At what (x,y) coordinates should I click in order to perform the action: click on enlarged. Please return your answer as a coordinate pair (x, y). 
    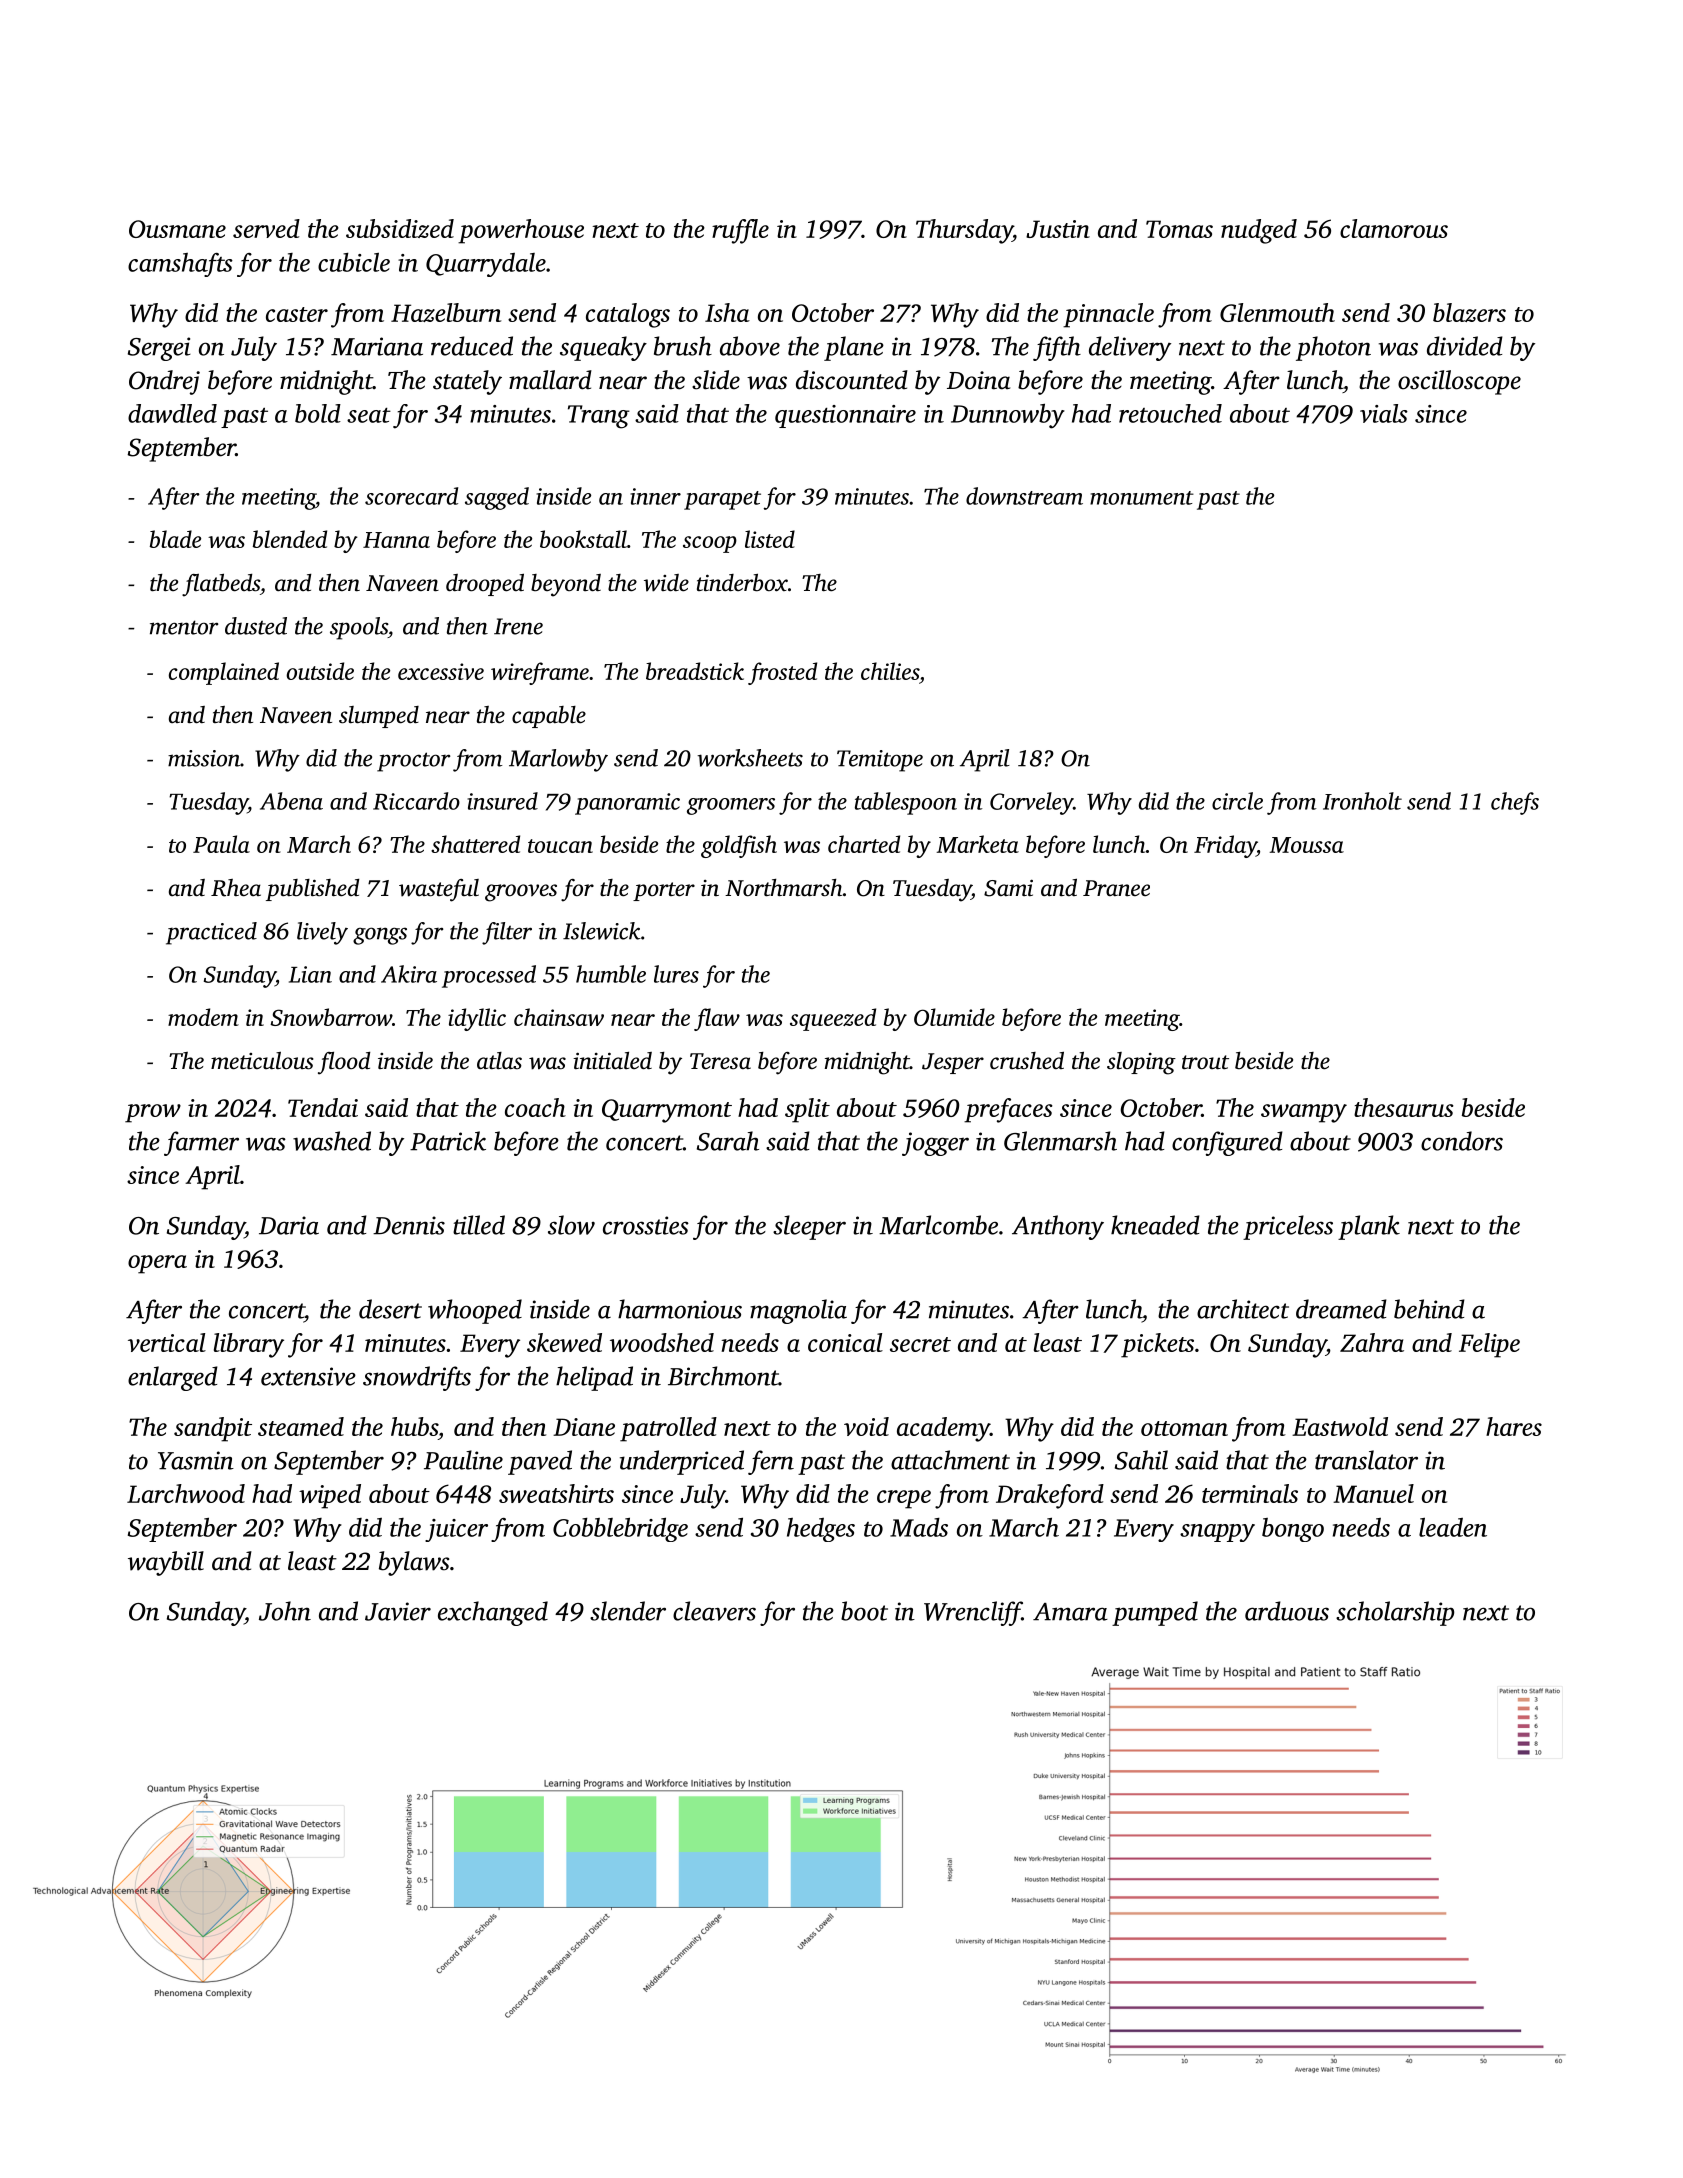
    Looking at the image, I should click on (173, 1378).
